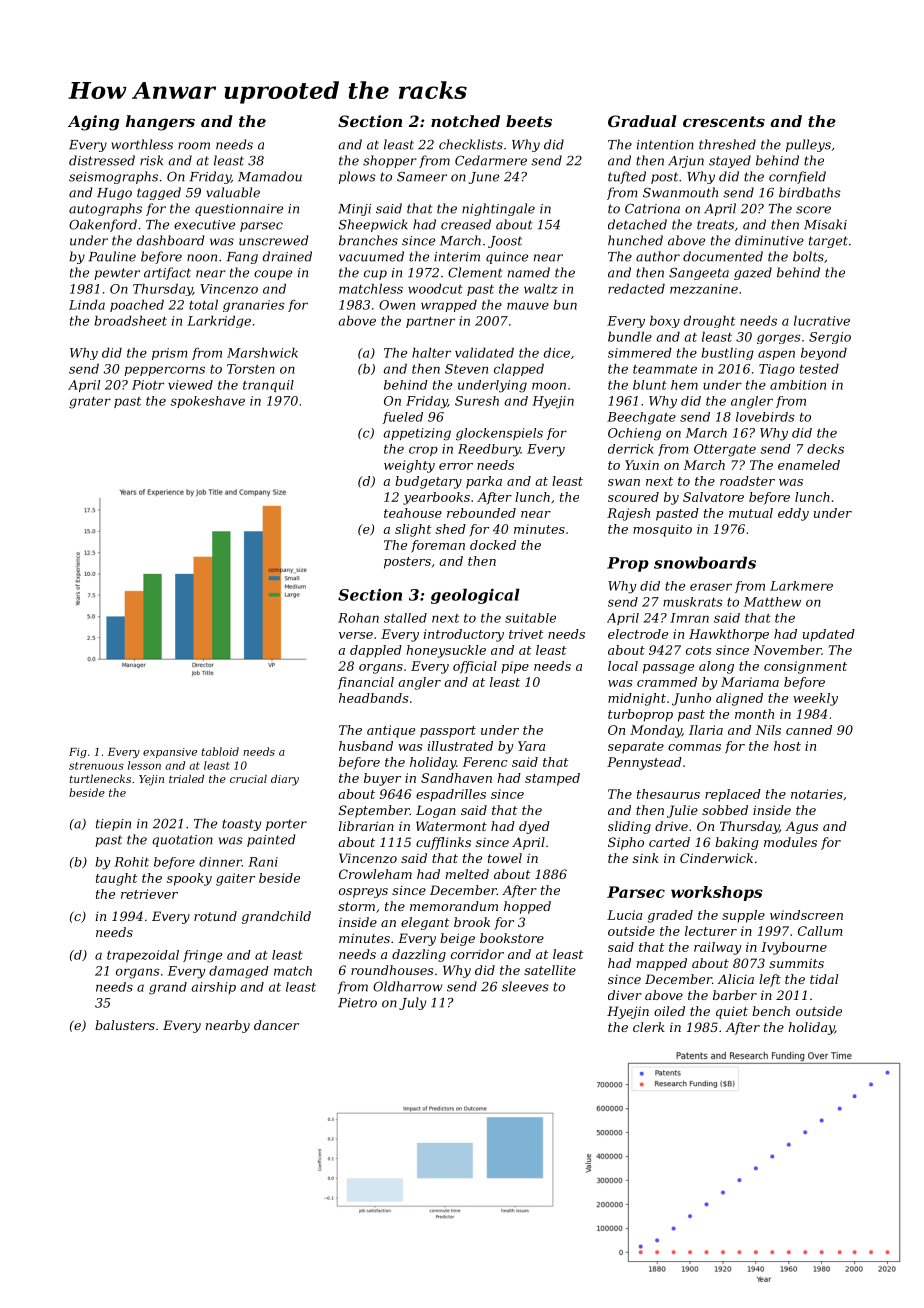 The image size is (924, 1308). I want to click on balusters, so click(125, 1025).
